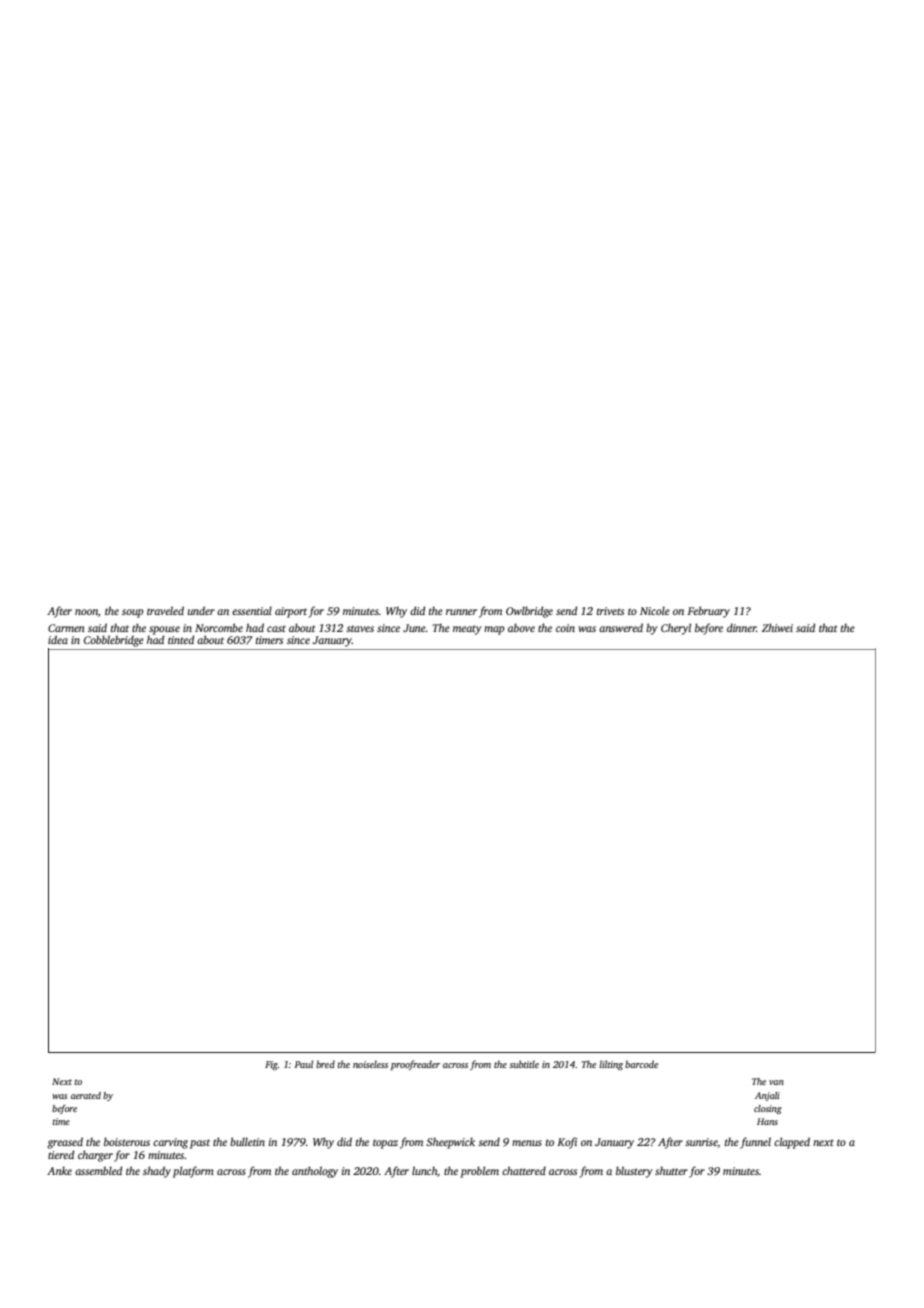 The image size is (924, 1308). I want to click on platform, so click(193, 1172).
